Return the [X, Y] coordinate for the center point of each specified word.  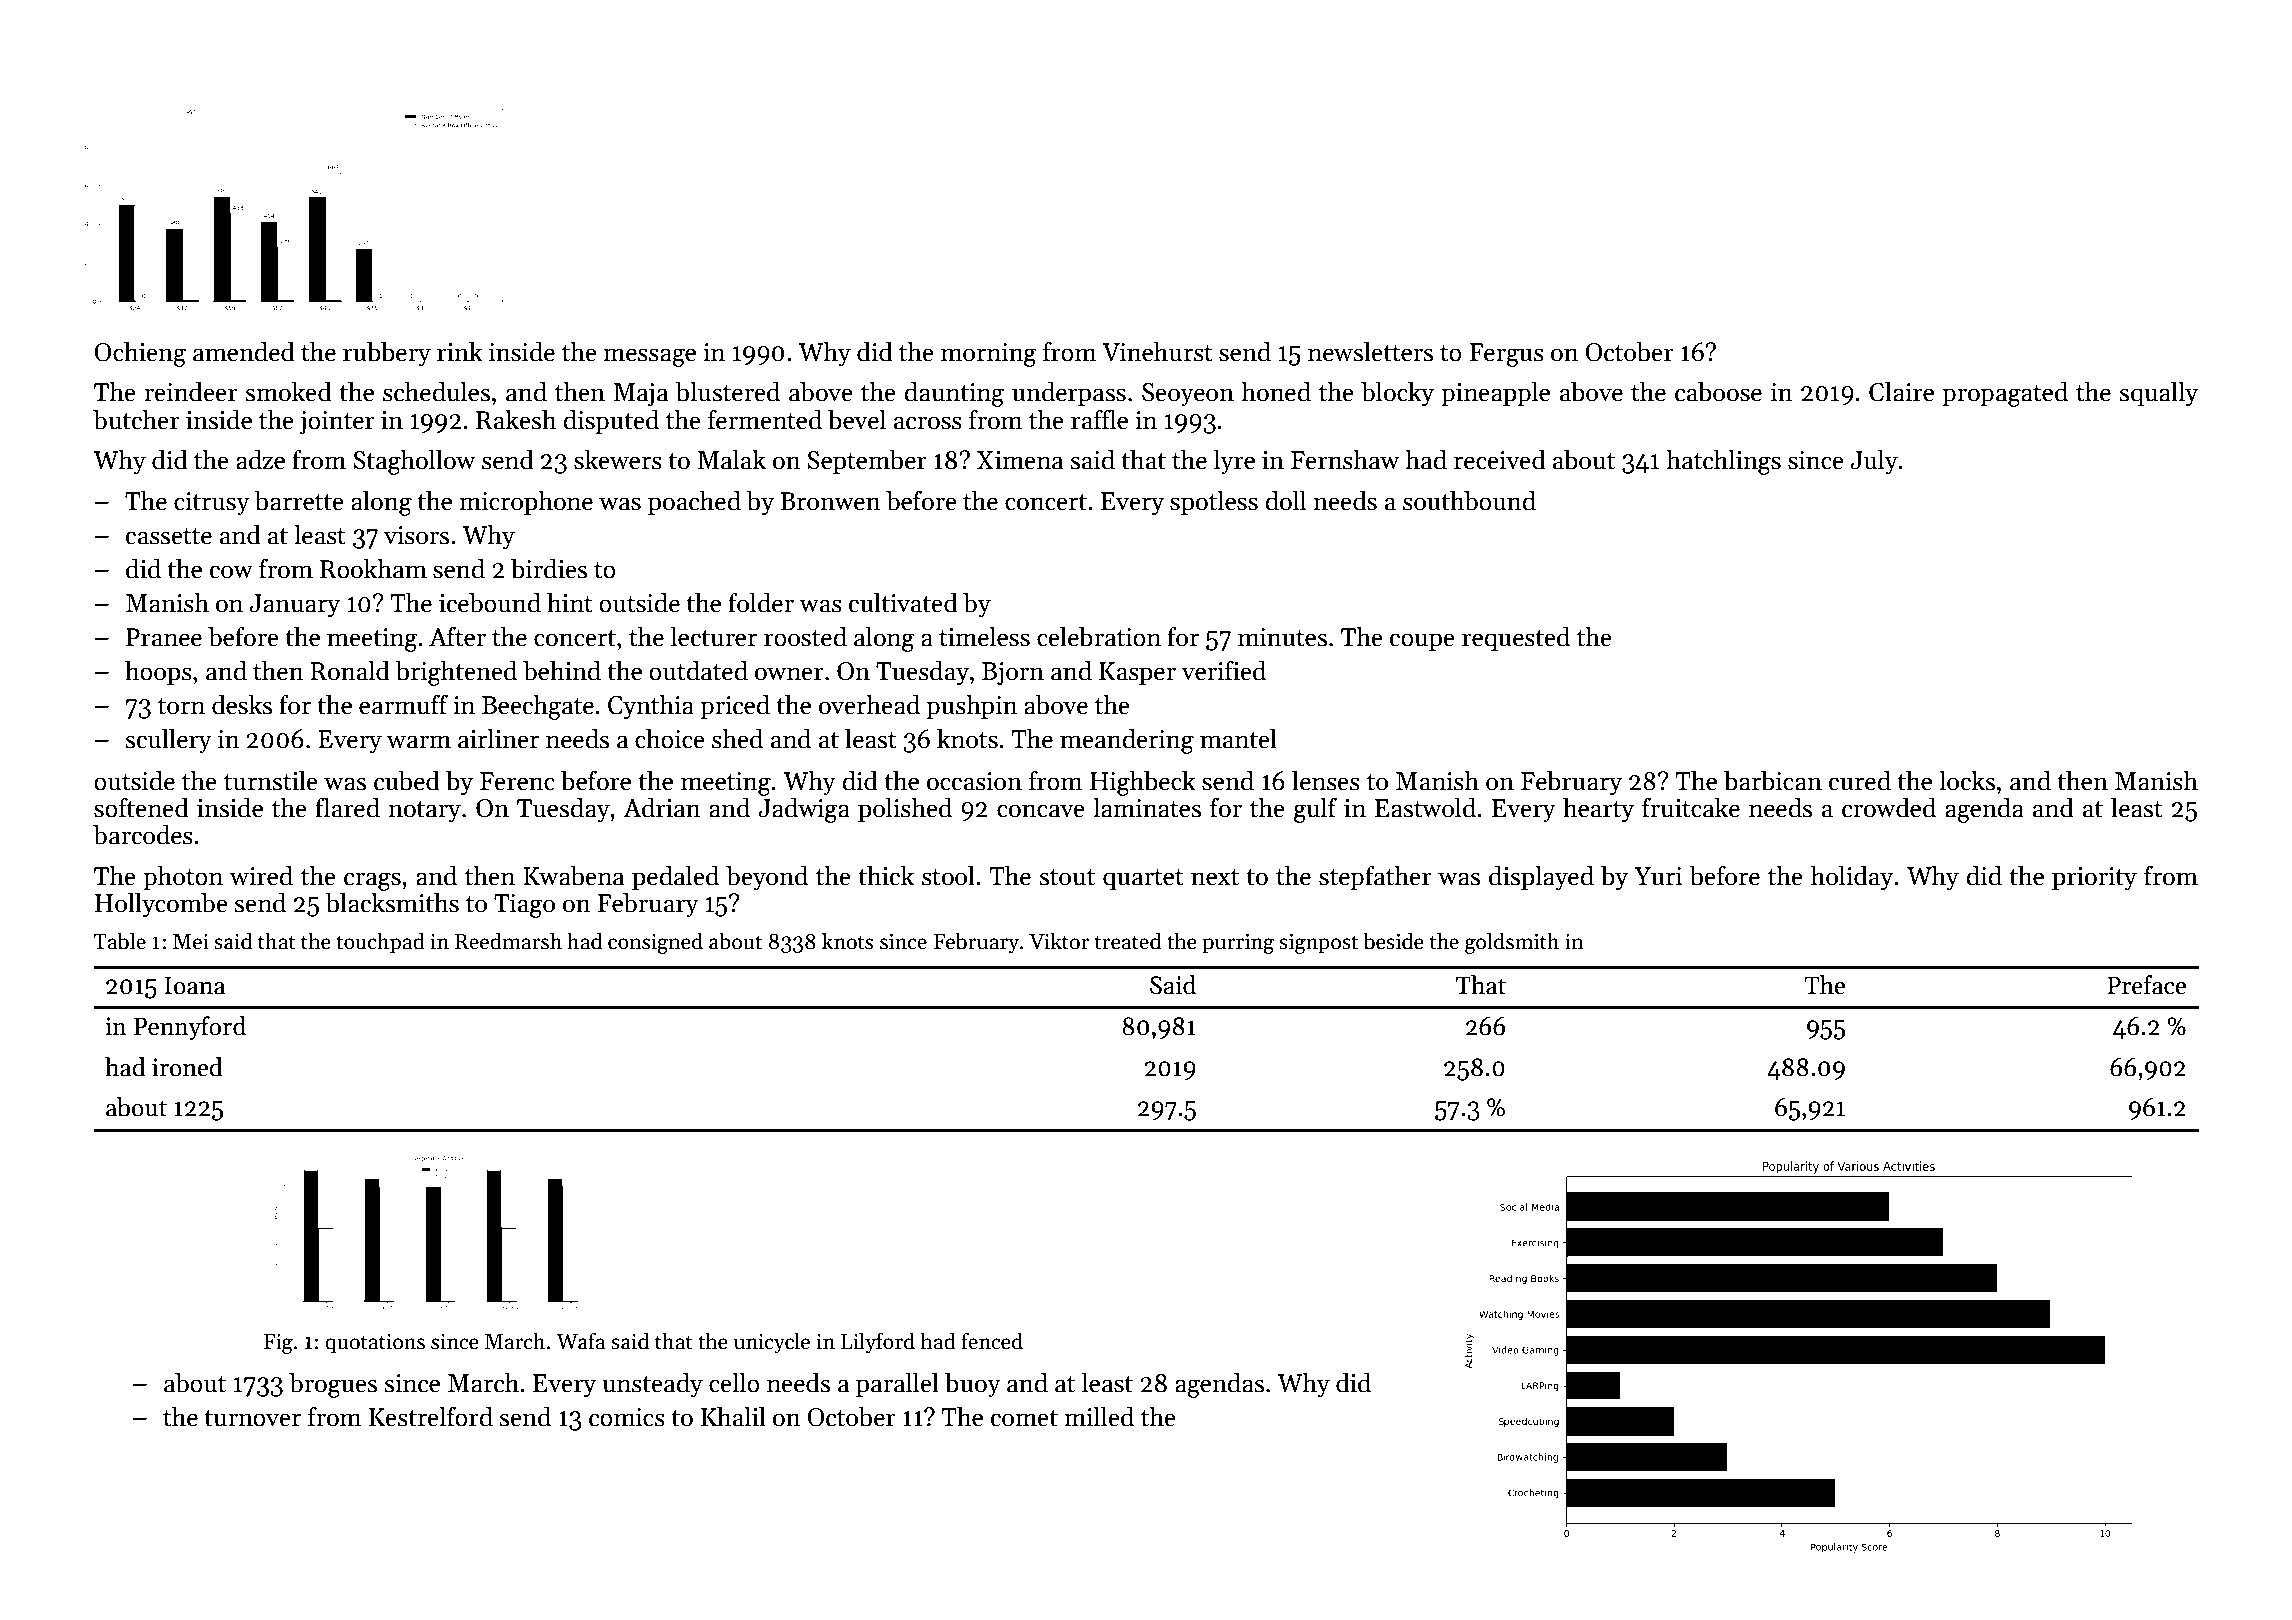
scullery [169, 741]
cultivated [903, 602]
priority [2094, 878]
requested [1516, 638]
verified [1223, 670]
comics [627, 1417]
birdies [549, 568]
